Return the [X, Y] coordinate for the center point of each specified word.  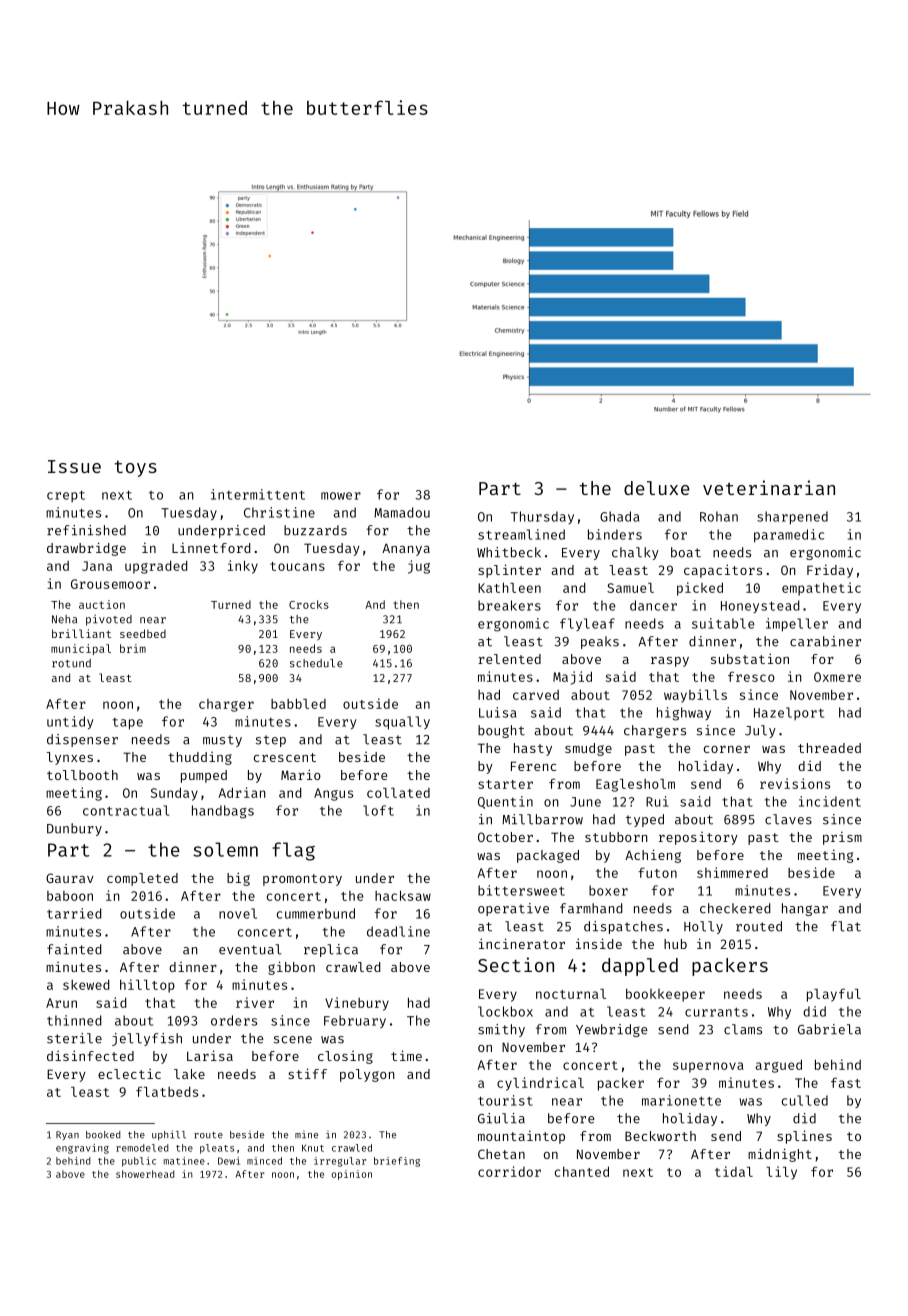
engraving [82, 1149]
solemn [225, 849]
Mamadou [402, 512]
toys [136, 469]
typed [645, 820]
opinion [352, 1175]
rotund [71, 663]
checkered [735, 908]
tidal [734, 1171]
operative [513, 909]
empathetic [821, 589]
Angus [333, 794]
